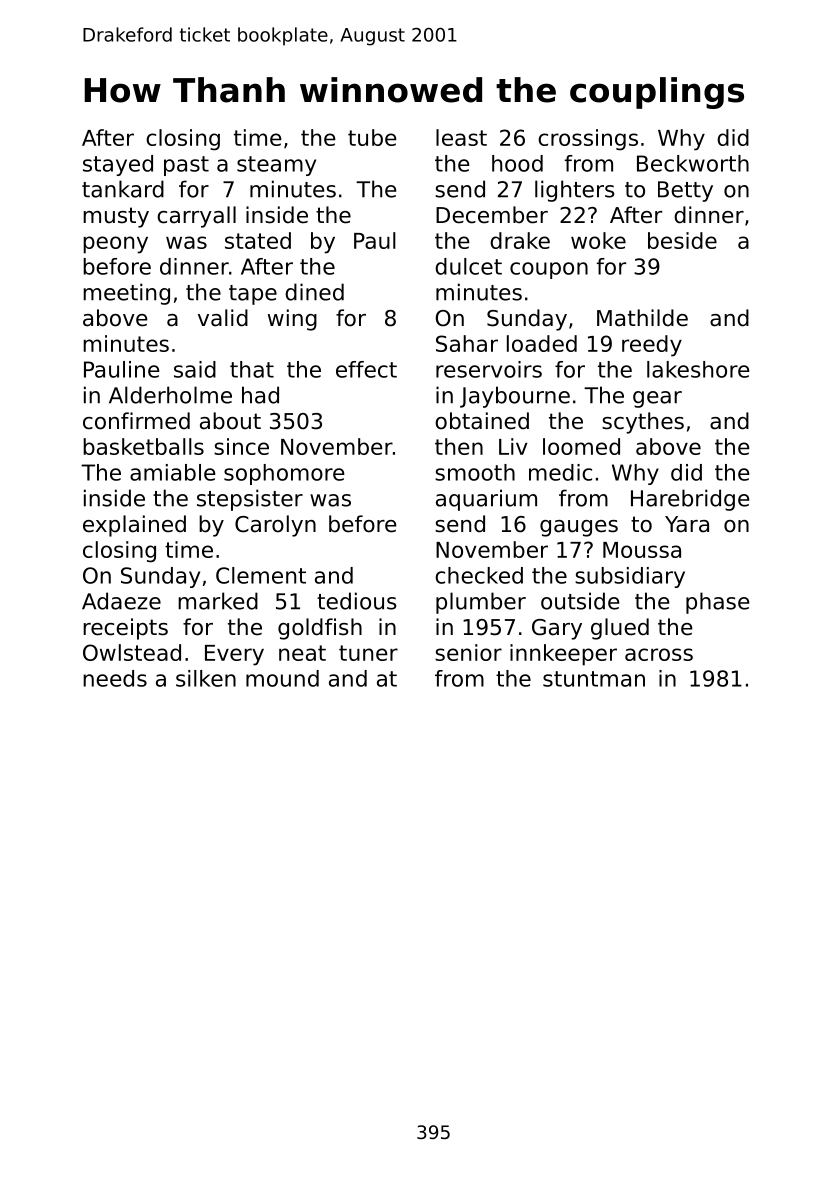  Describe the element at coordinates (118, 165) in the screenshot. I see `stayed` at that location.
